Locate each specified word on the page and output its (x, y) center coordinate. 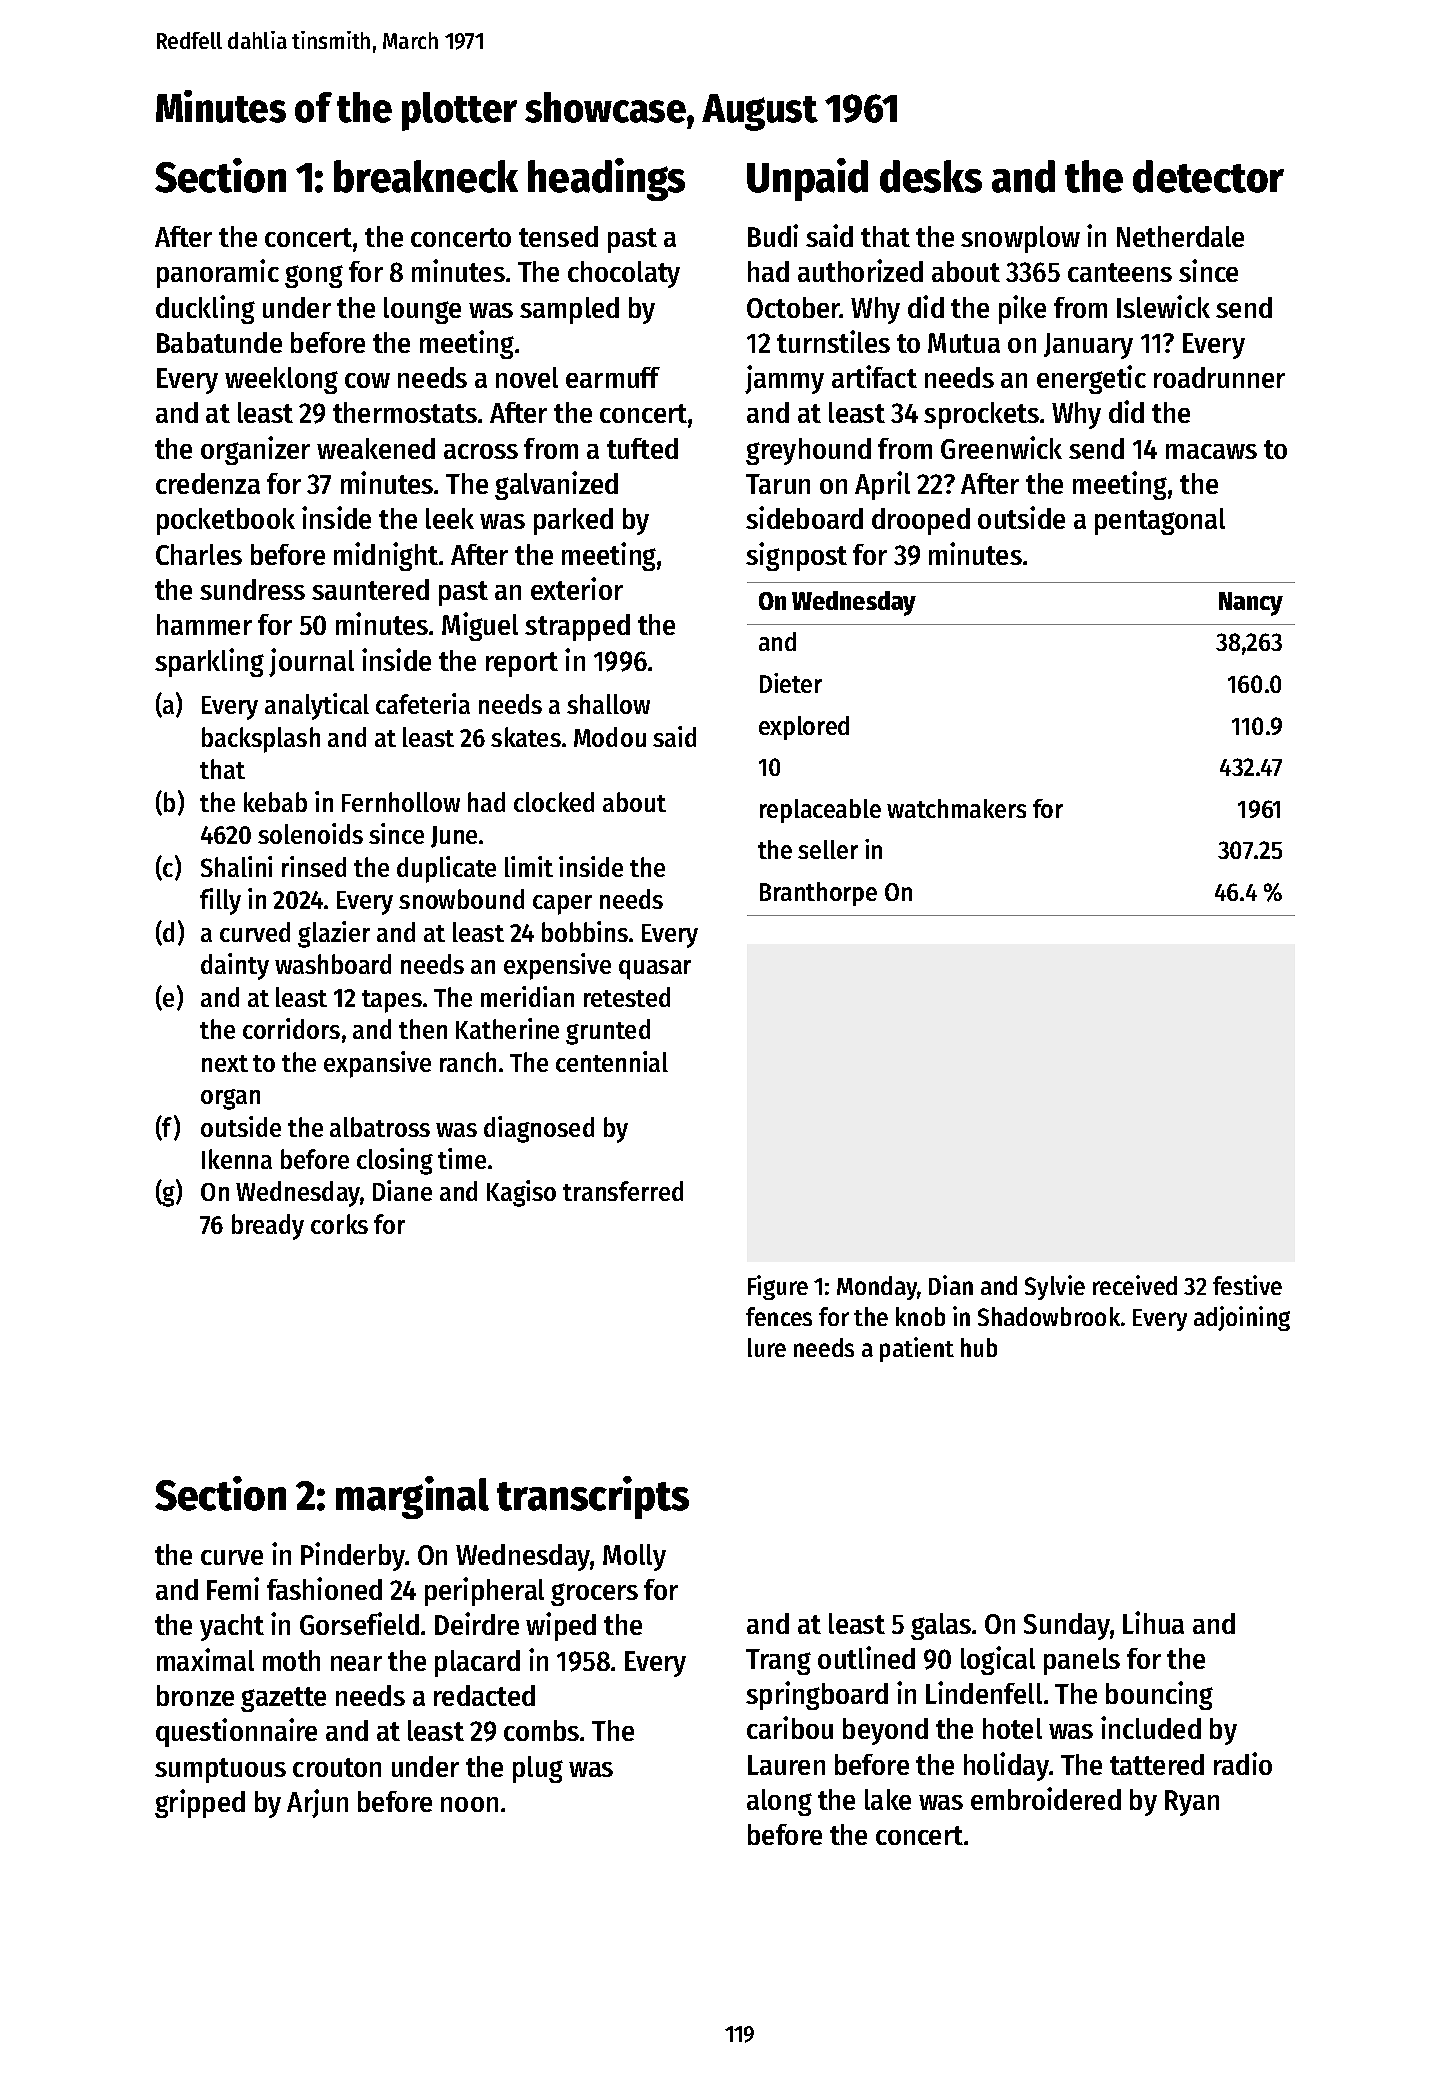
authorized (860, 270)
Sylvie (1055, 1287)
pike (1022, 309)
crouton (337, 1767)
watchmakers (956, 808)
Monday (877, 1288)
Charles (199, 554)
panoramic (218, 273)
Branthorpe (818, 894)
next (225, 1063)
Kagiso (521, 1193)
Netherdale (1180, 236)
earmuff (613, 377)
